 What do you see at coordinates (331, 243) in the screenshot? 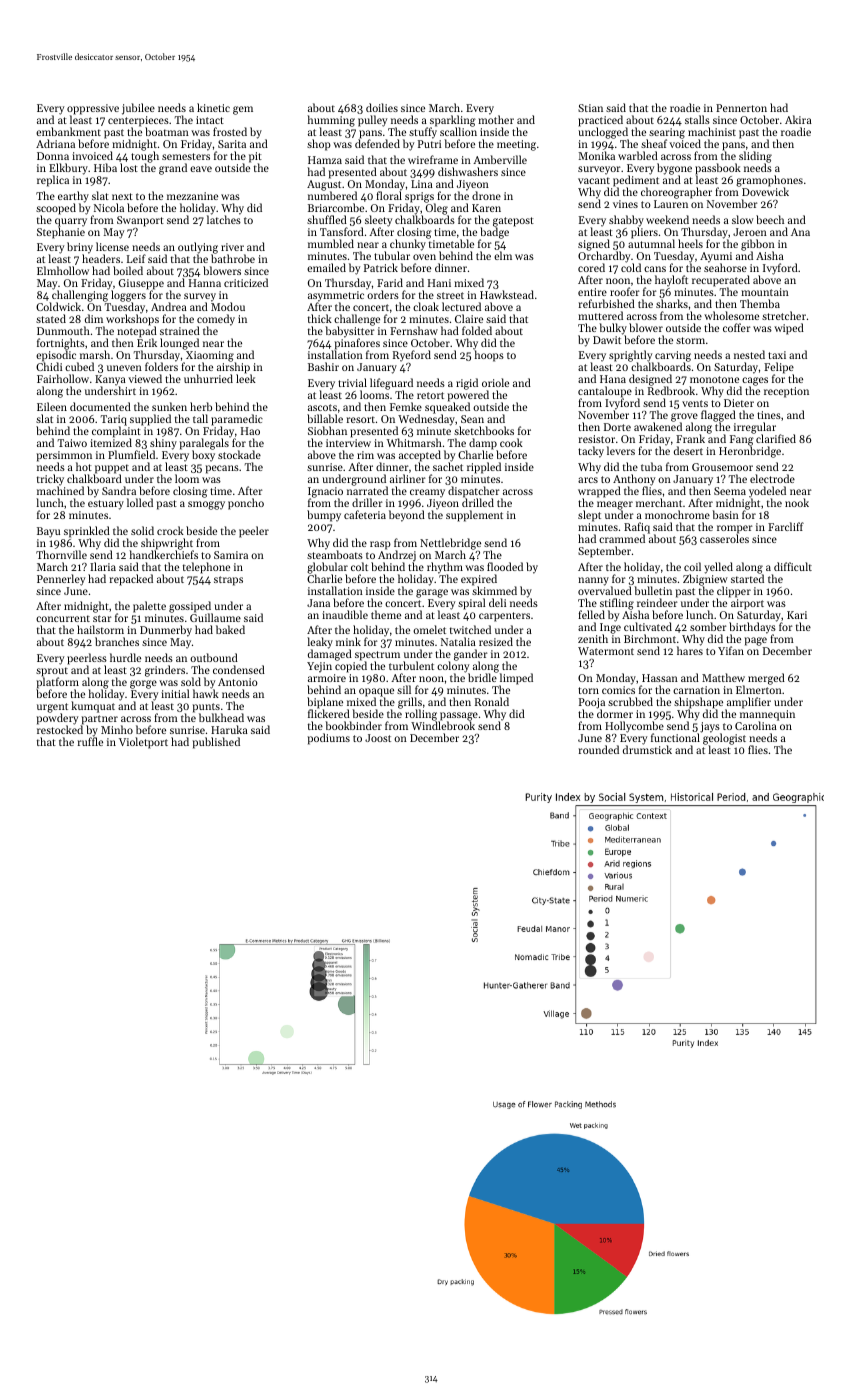
I see `mumbled` at bounding box center [331, 243].
